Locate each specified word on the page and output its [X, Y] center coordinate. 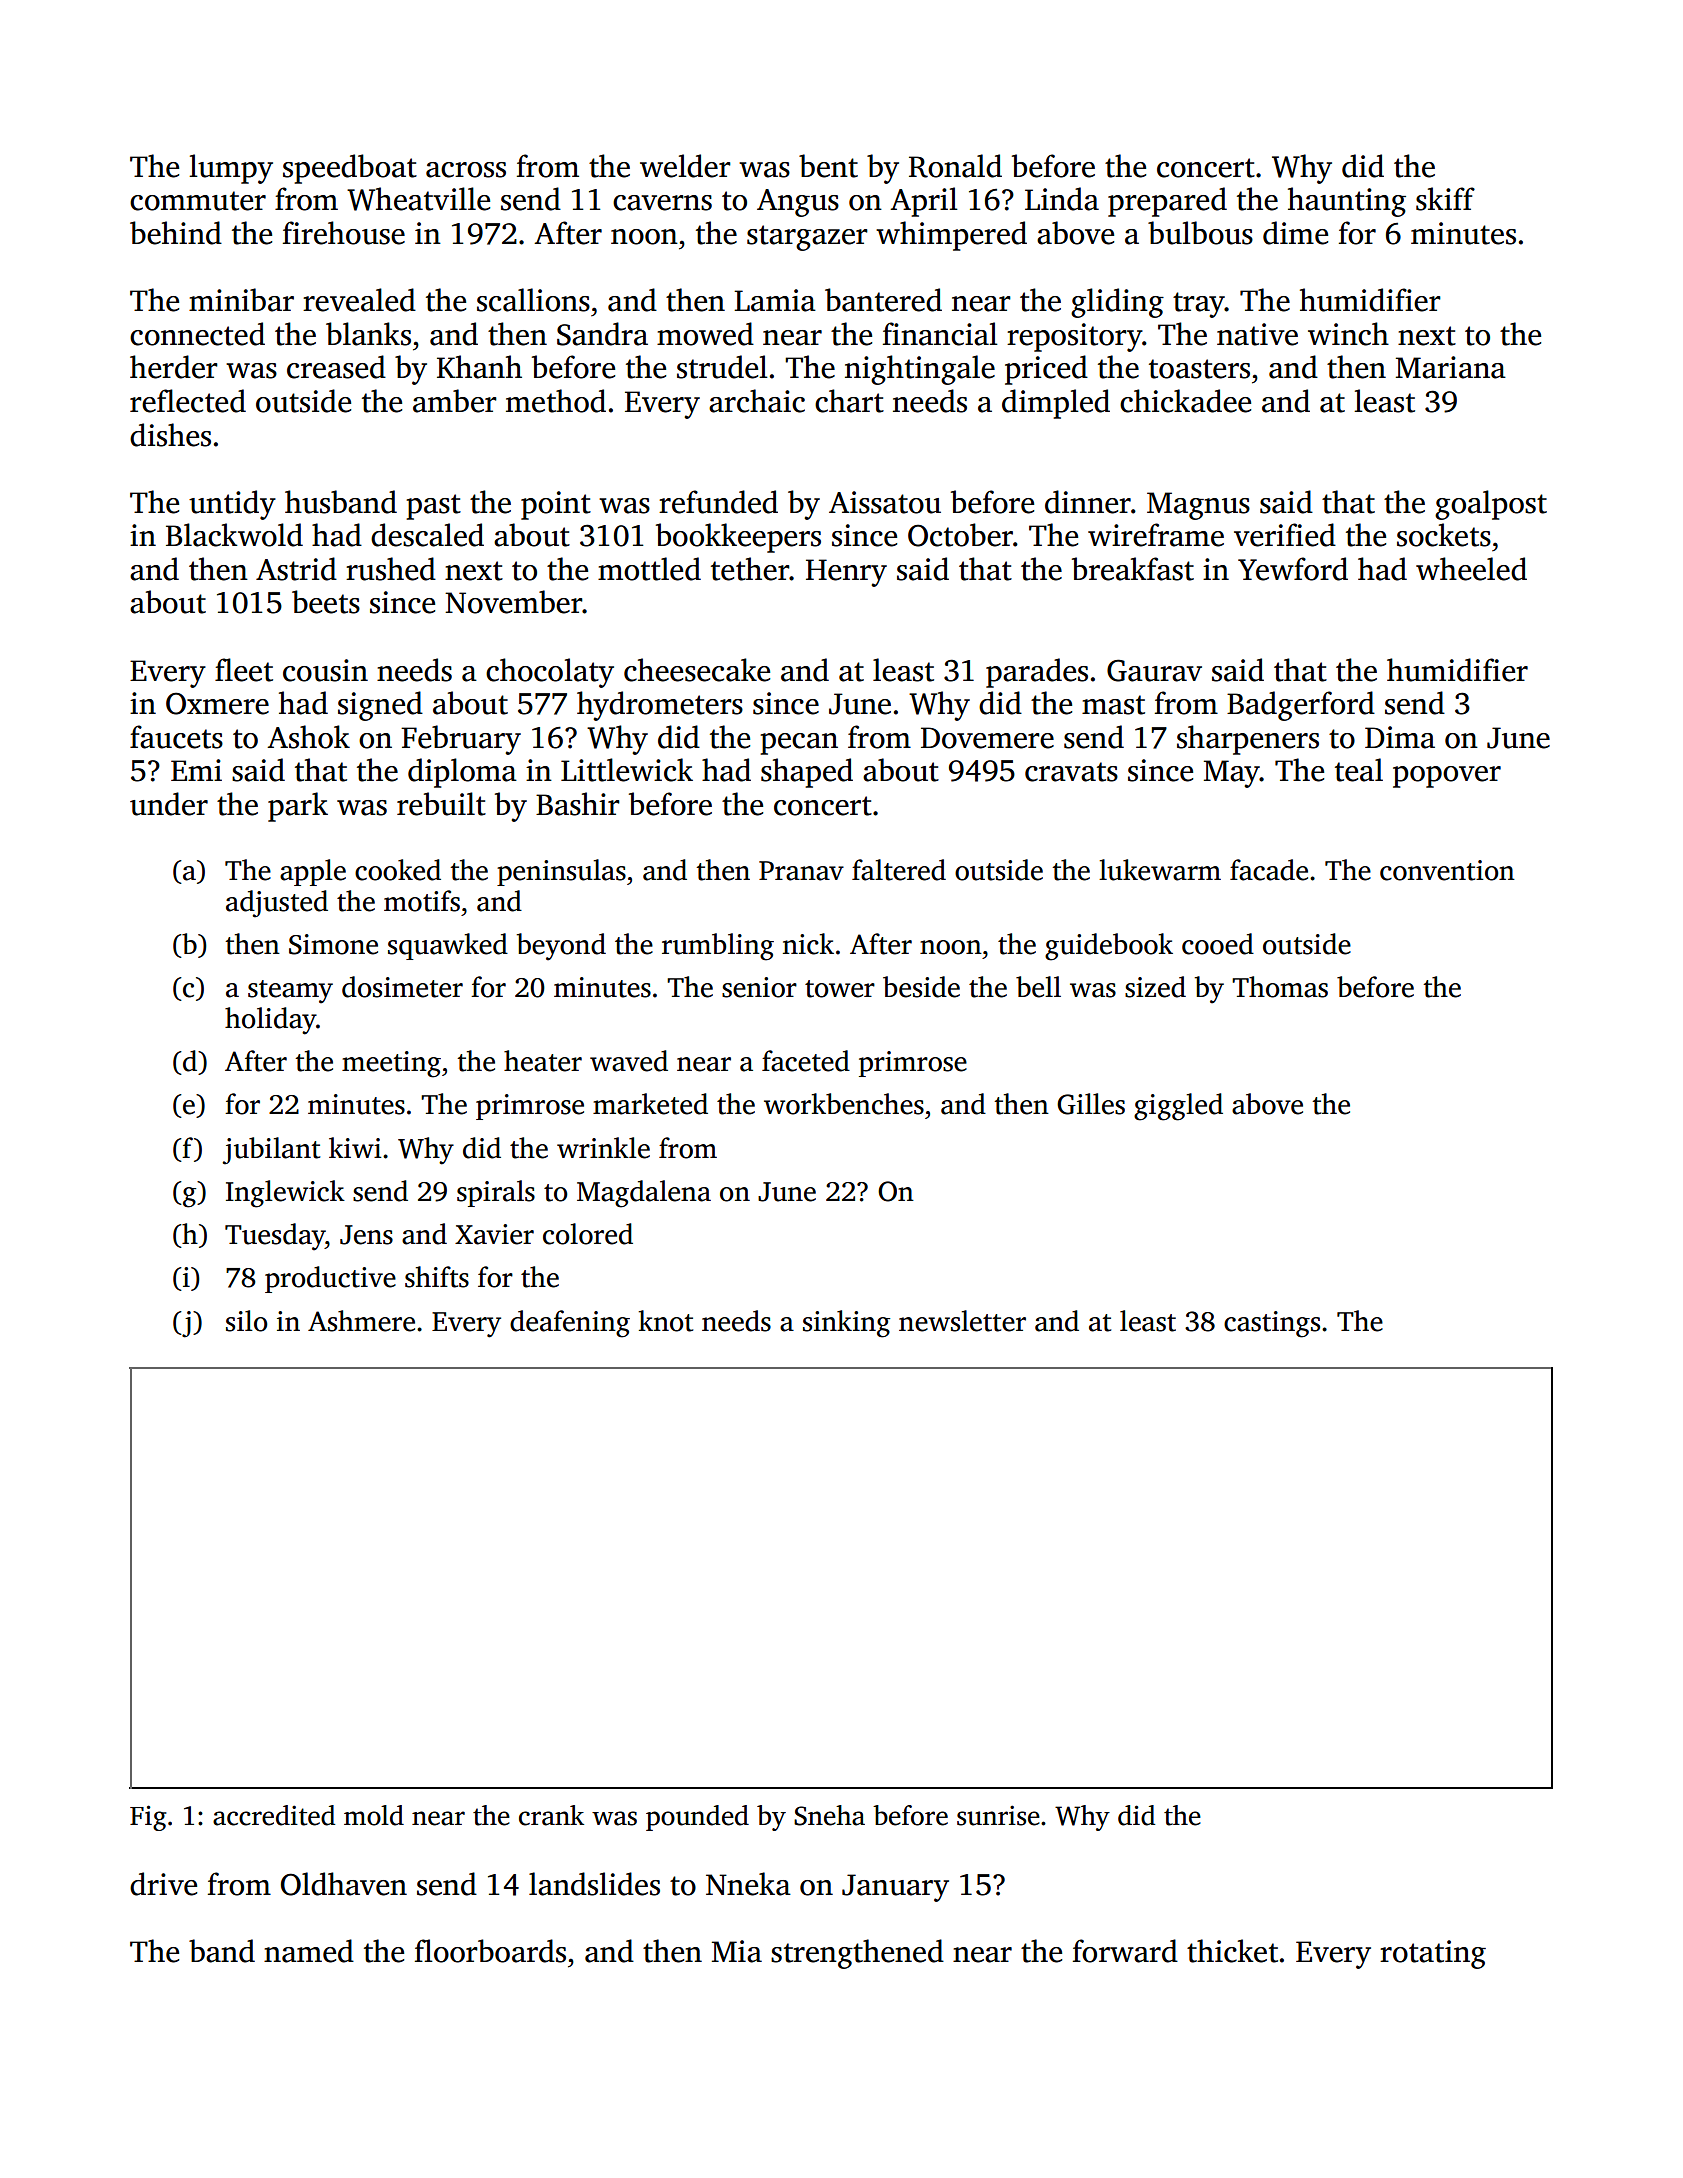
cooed [1218, 944]
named [309, 1951]
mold [374, 1815]
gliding [1117, 303]
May [1232, 774]
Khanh [479, 367]
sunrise [998, 1815]
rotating [1433, 1954]
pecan [799, 744]
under [169, 804]
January [895, 1888]
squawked [448, 946]
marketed [650, 1104]
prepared [1167, 202]
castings [1272, 1324]
